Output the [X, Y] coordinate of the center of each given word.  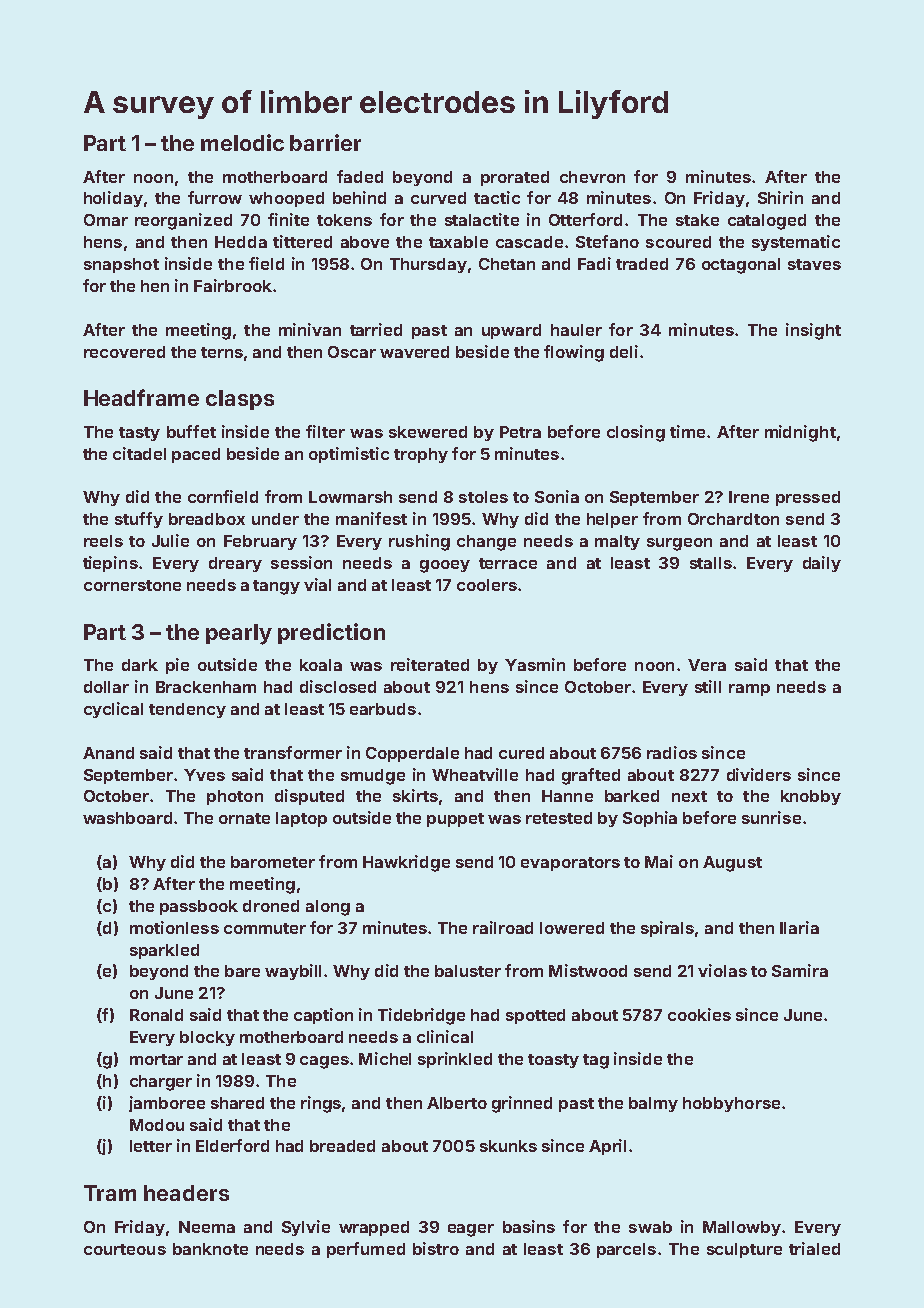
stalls [711, 563]
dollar [106, 687]
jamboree [167, 1104]
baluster [468, 971]
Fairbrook [233, 285]
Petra [520, 432]
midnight [800, 433]
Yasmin [535, 664]
